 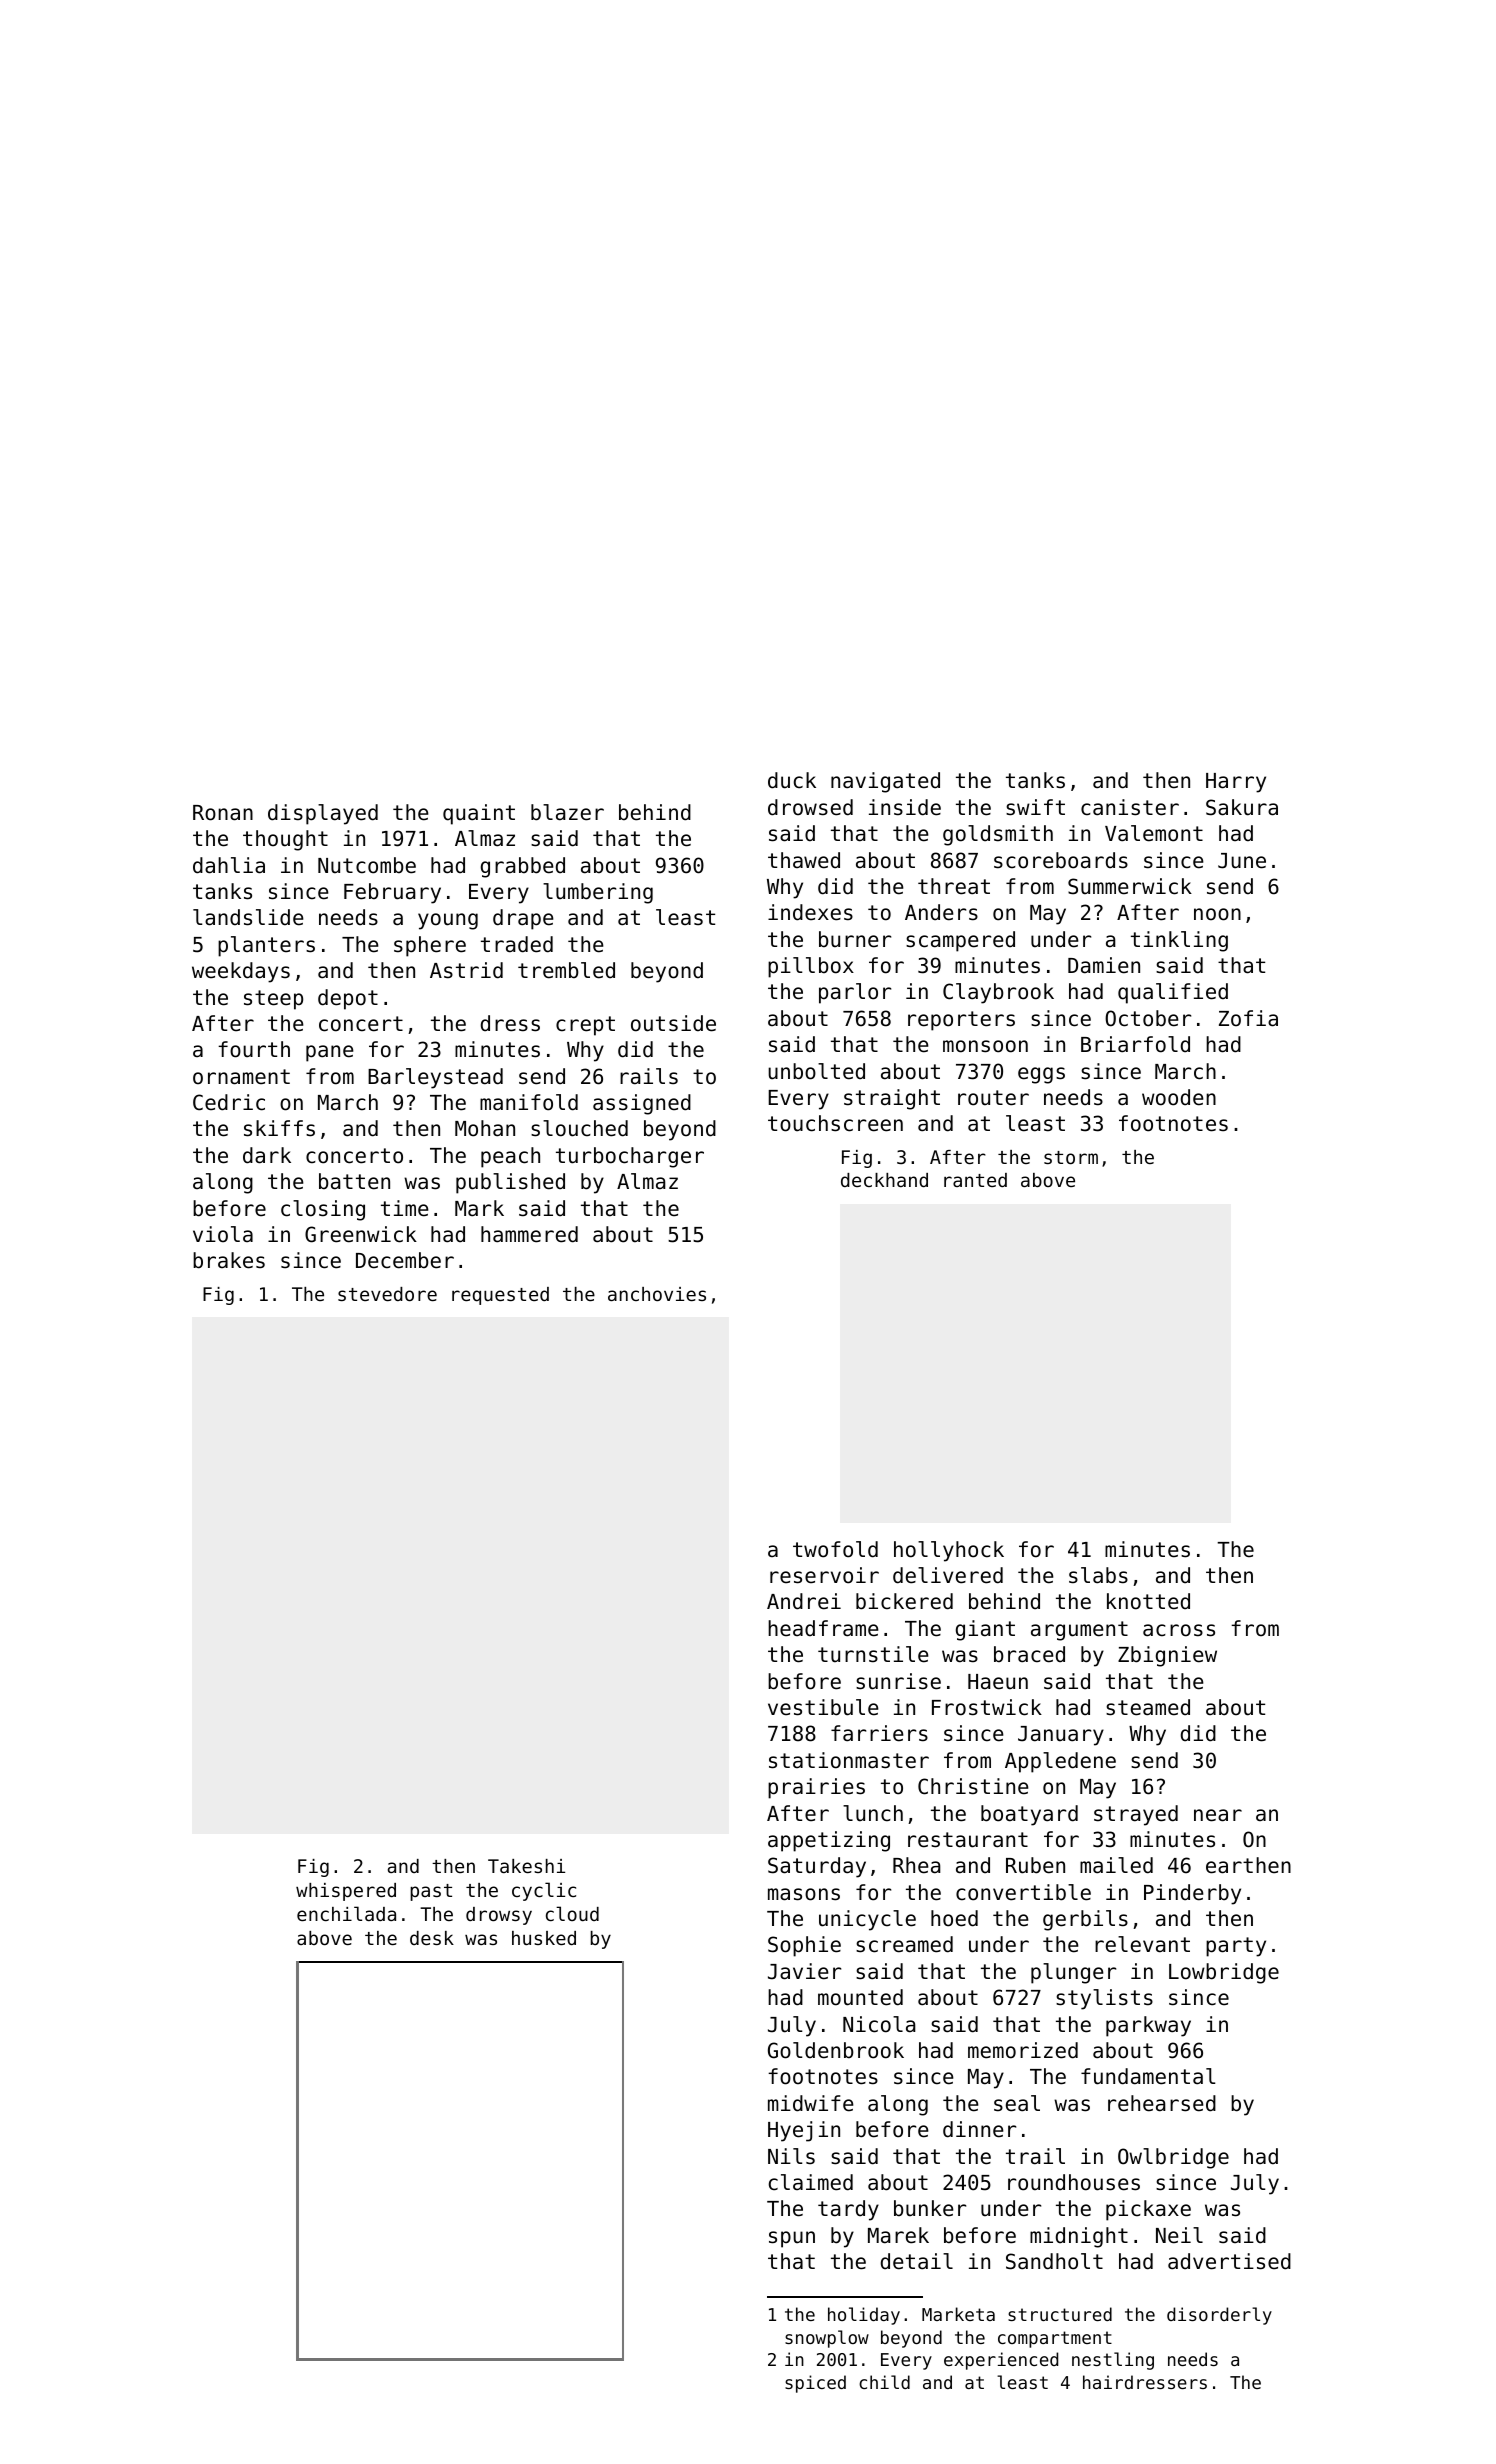 What do you see at coordinates (1098, 1575) in the image?
I see `slabs` at bounding box center [1098, 1575].
